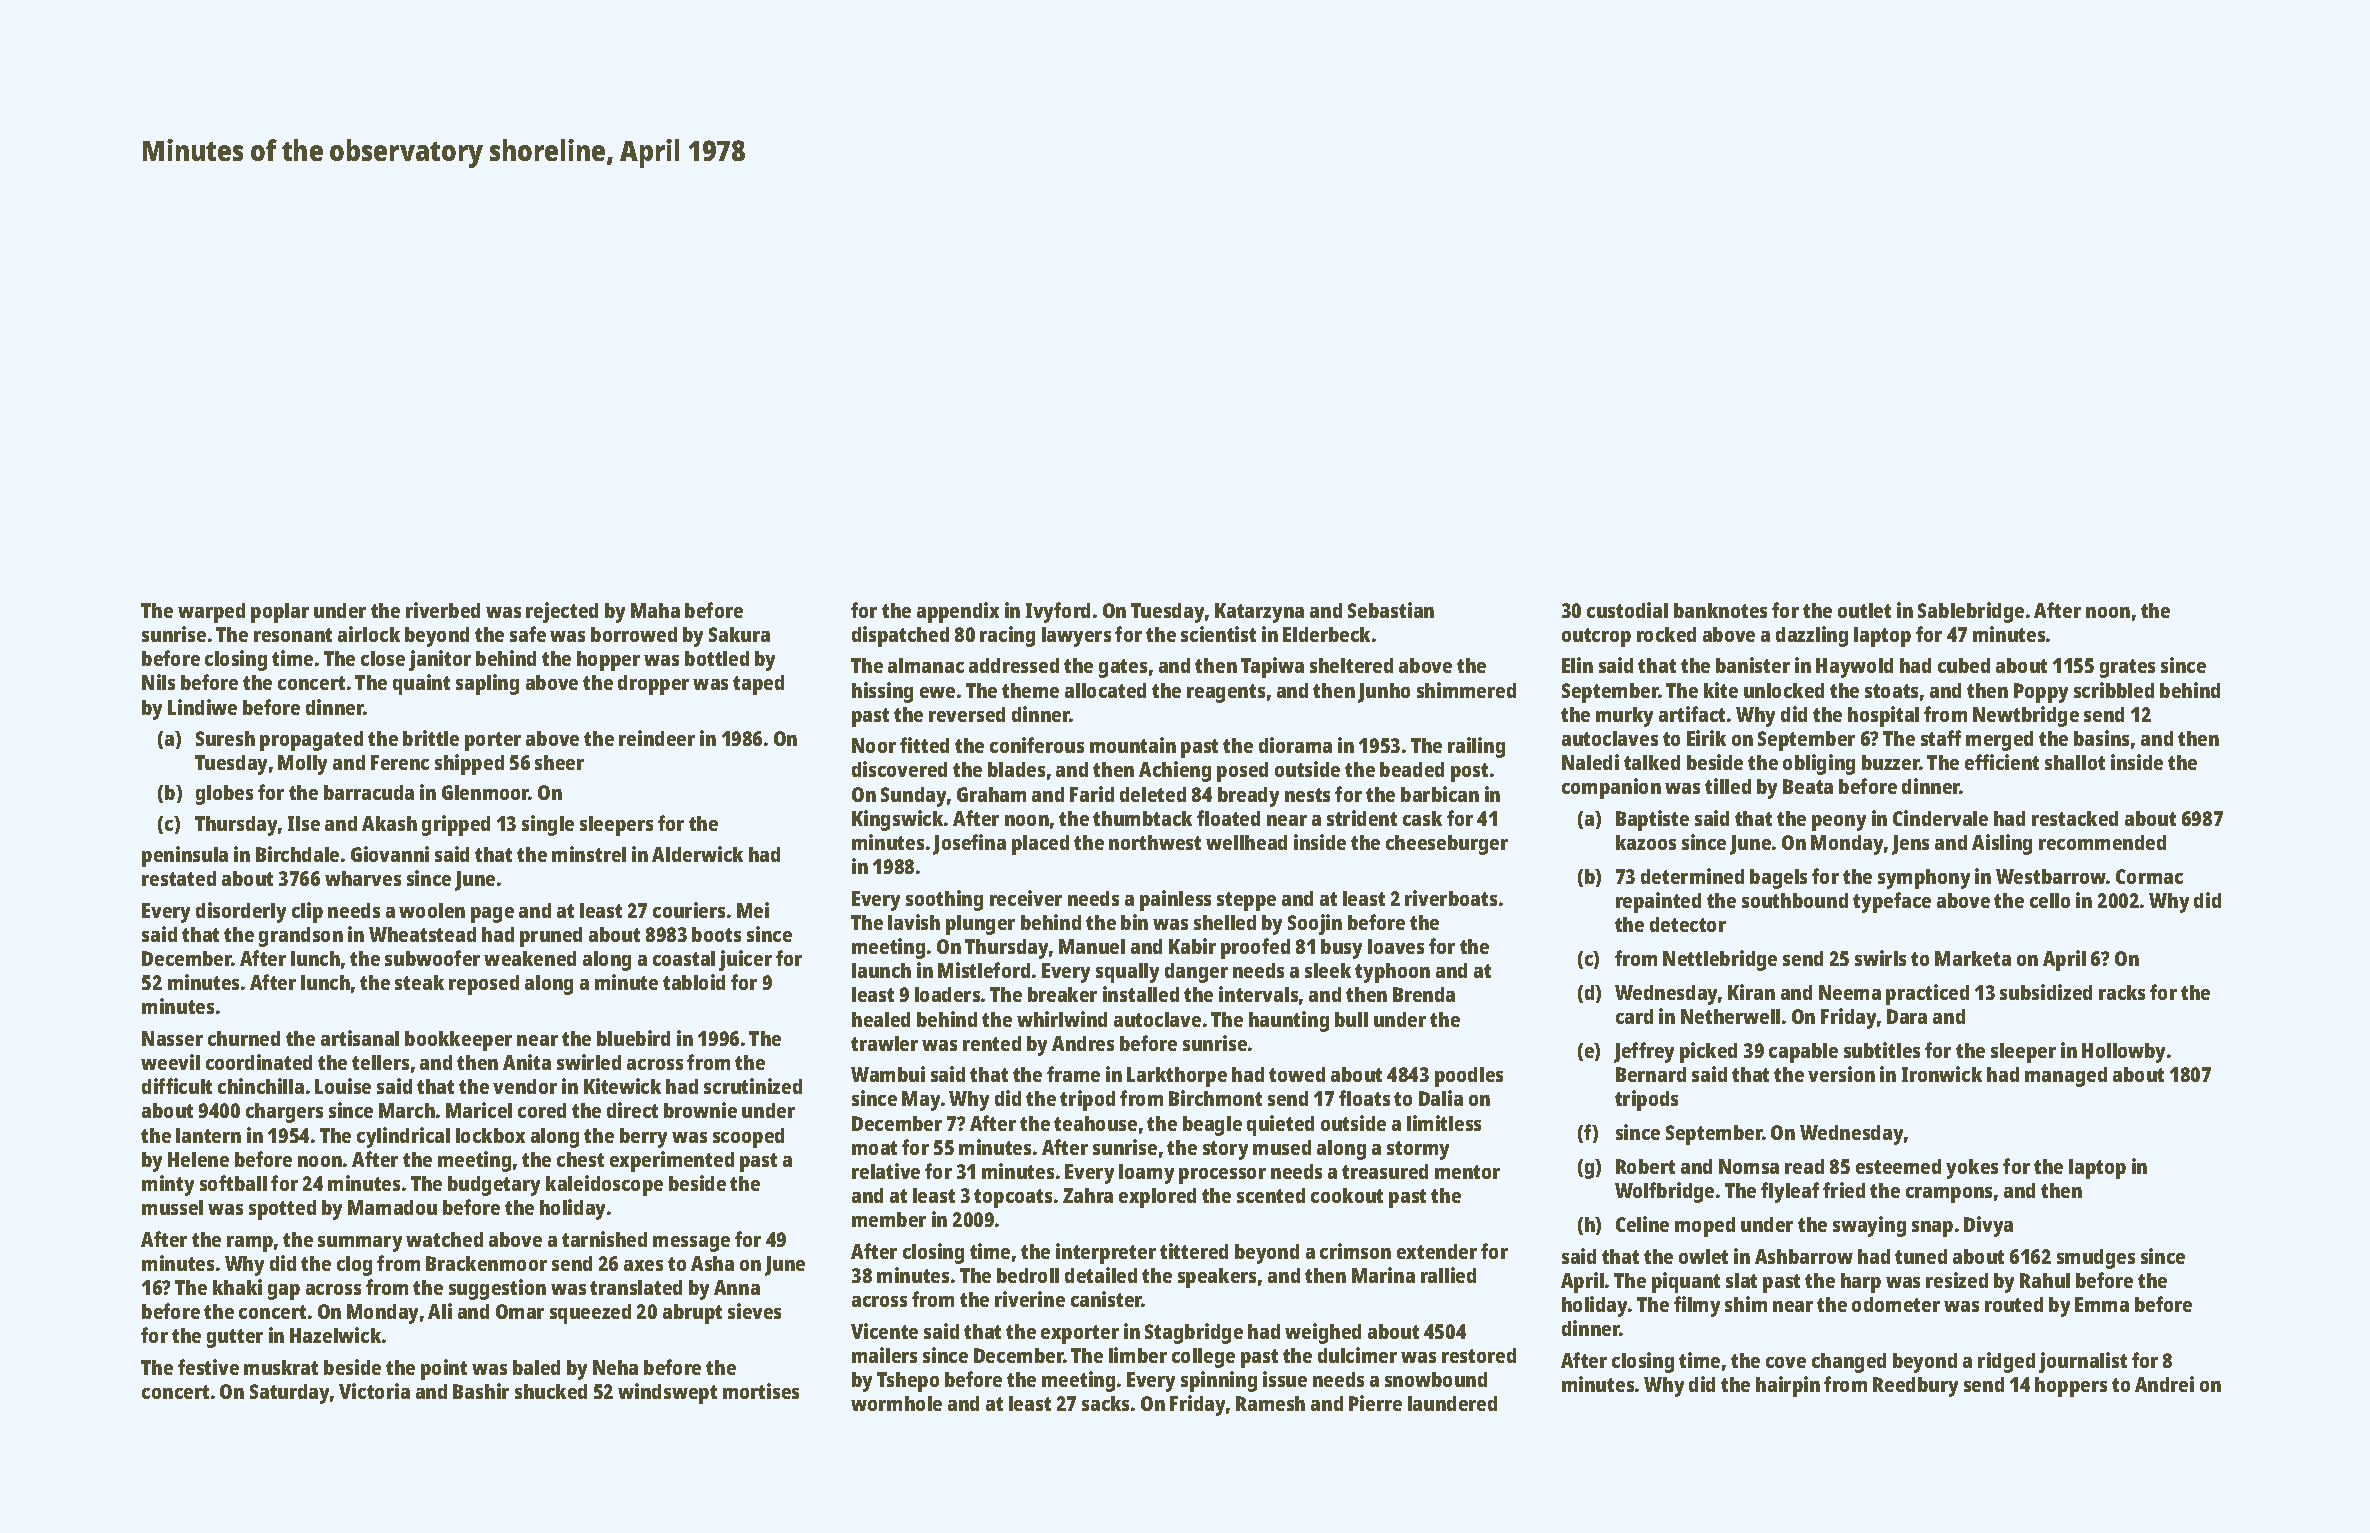 The image size is (2370, 1533). Describe the element at coordinates (1106, 1253) in the document. I see `interpreter` at that location.
